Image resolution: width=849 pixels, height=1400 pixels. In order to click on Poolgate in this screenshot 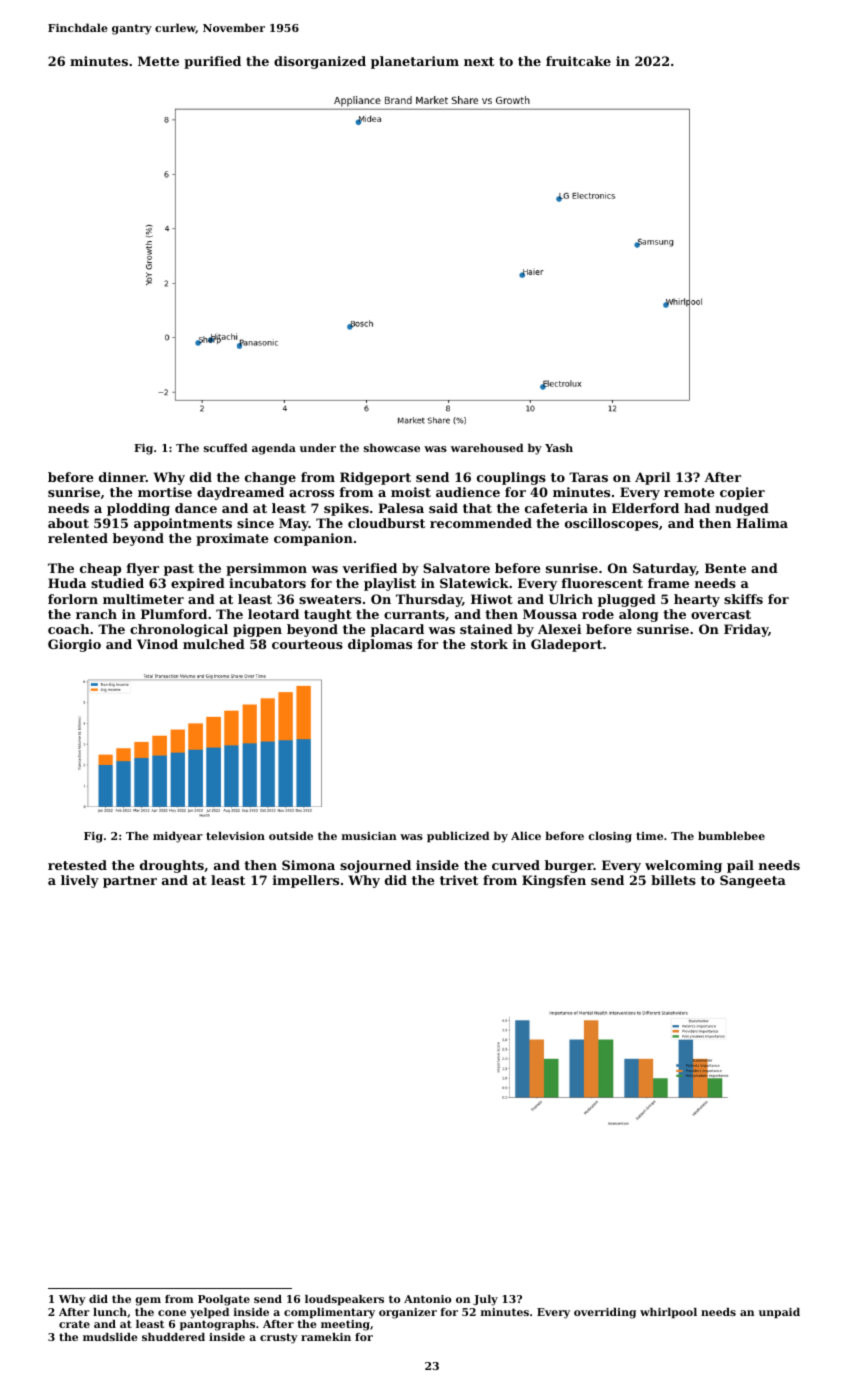, I will do `click(224, 1300)`.
